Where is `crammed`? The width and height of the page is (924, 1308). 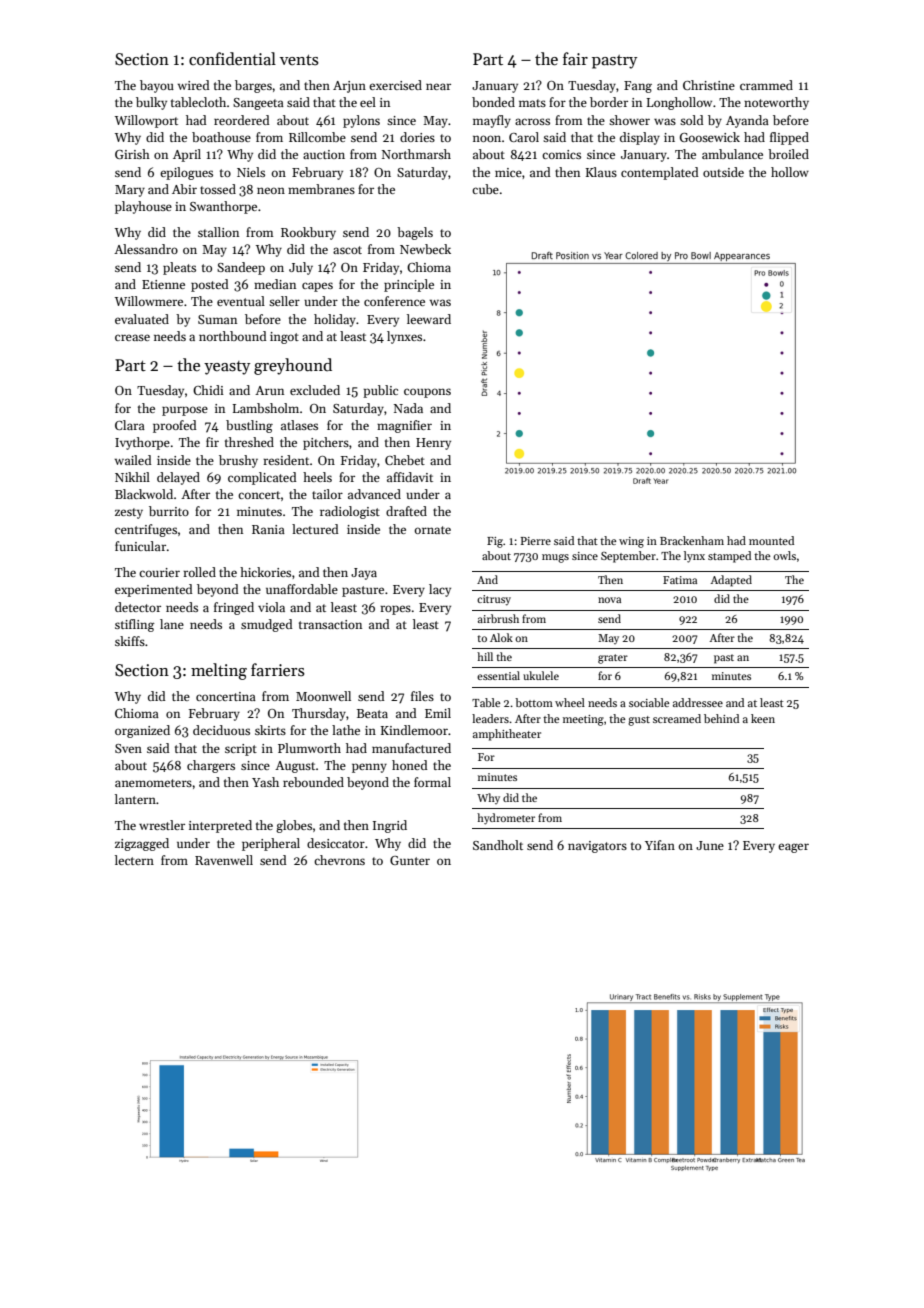 crammed is located at coordinates (766, 85).
